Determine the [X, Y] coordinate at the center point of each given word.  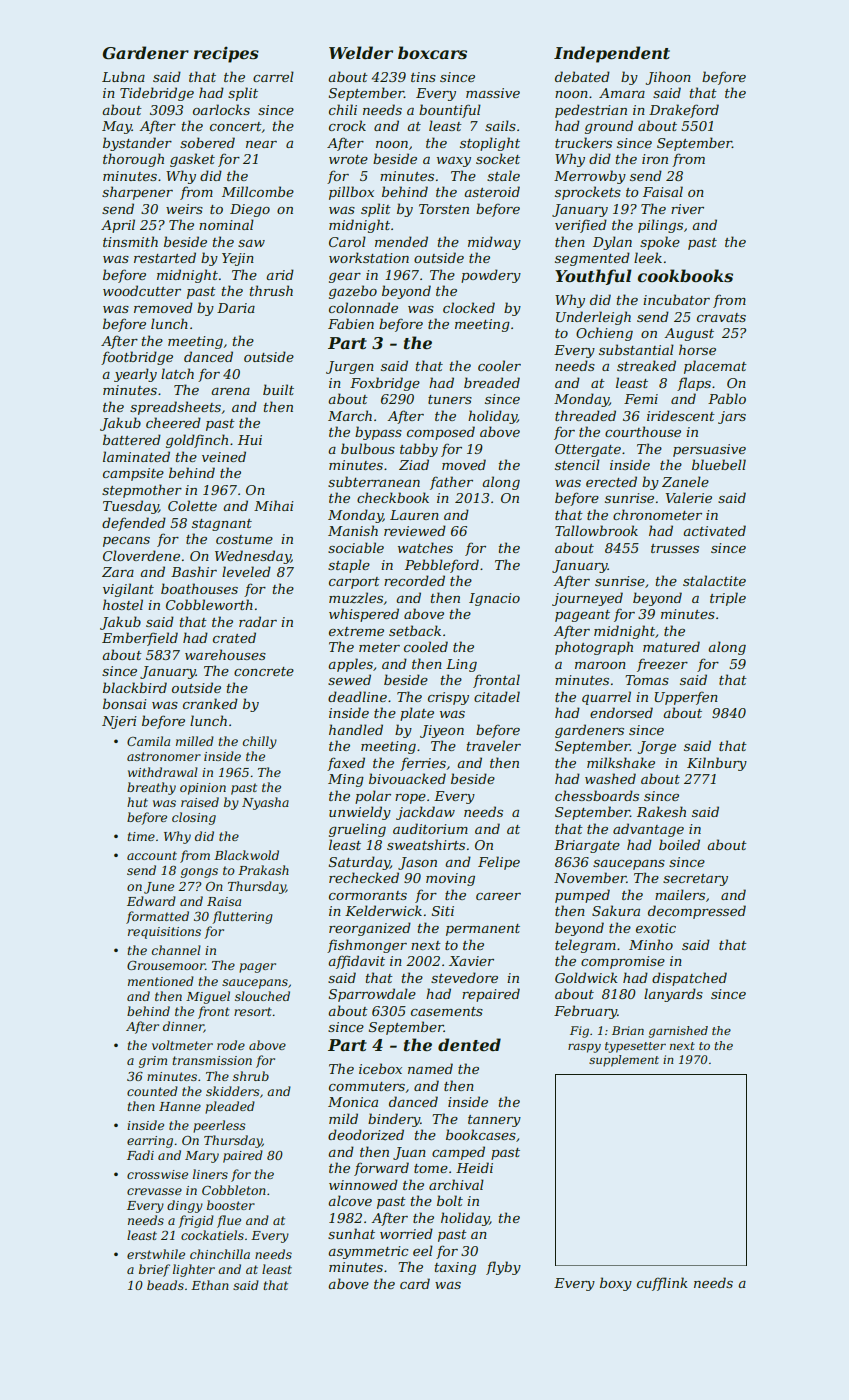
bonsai [125, 703]
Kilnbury [717, 764]
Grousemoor [166, 965]
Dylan [612, 243]
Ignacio [494, 599]
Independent [612, 54]
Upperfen [686, 698]
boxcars [432, 52]
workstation [369, 257]
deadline [357, 696]
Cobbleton [234, 1190]
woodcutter [142, 290]
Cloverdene [141, 555]
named [430, 1068]
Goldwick [586, 977]
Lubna [123, 76]
